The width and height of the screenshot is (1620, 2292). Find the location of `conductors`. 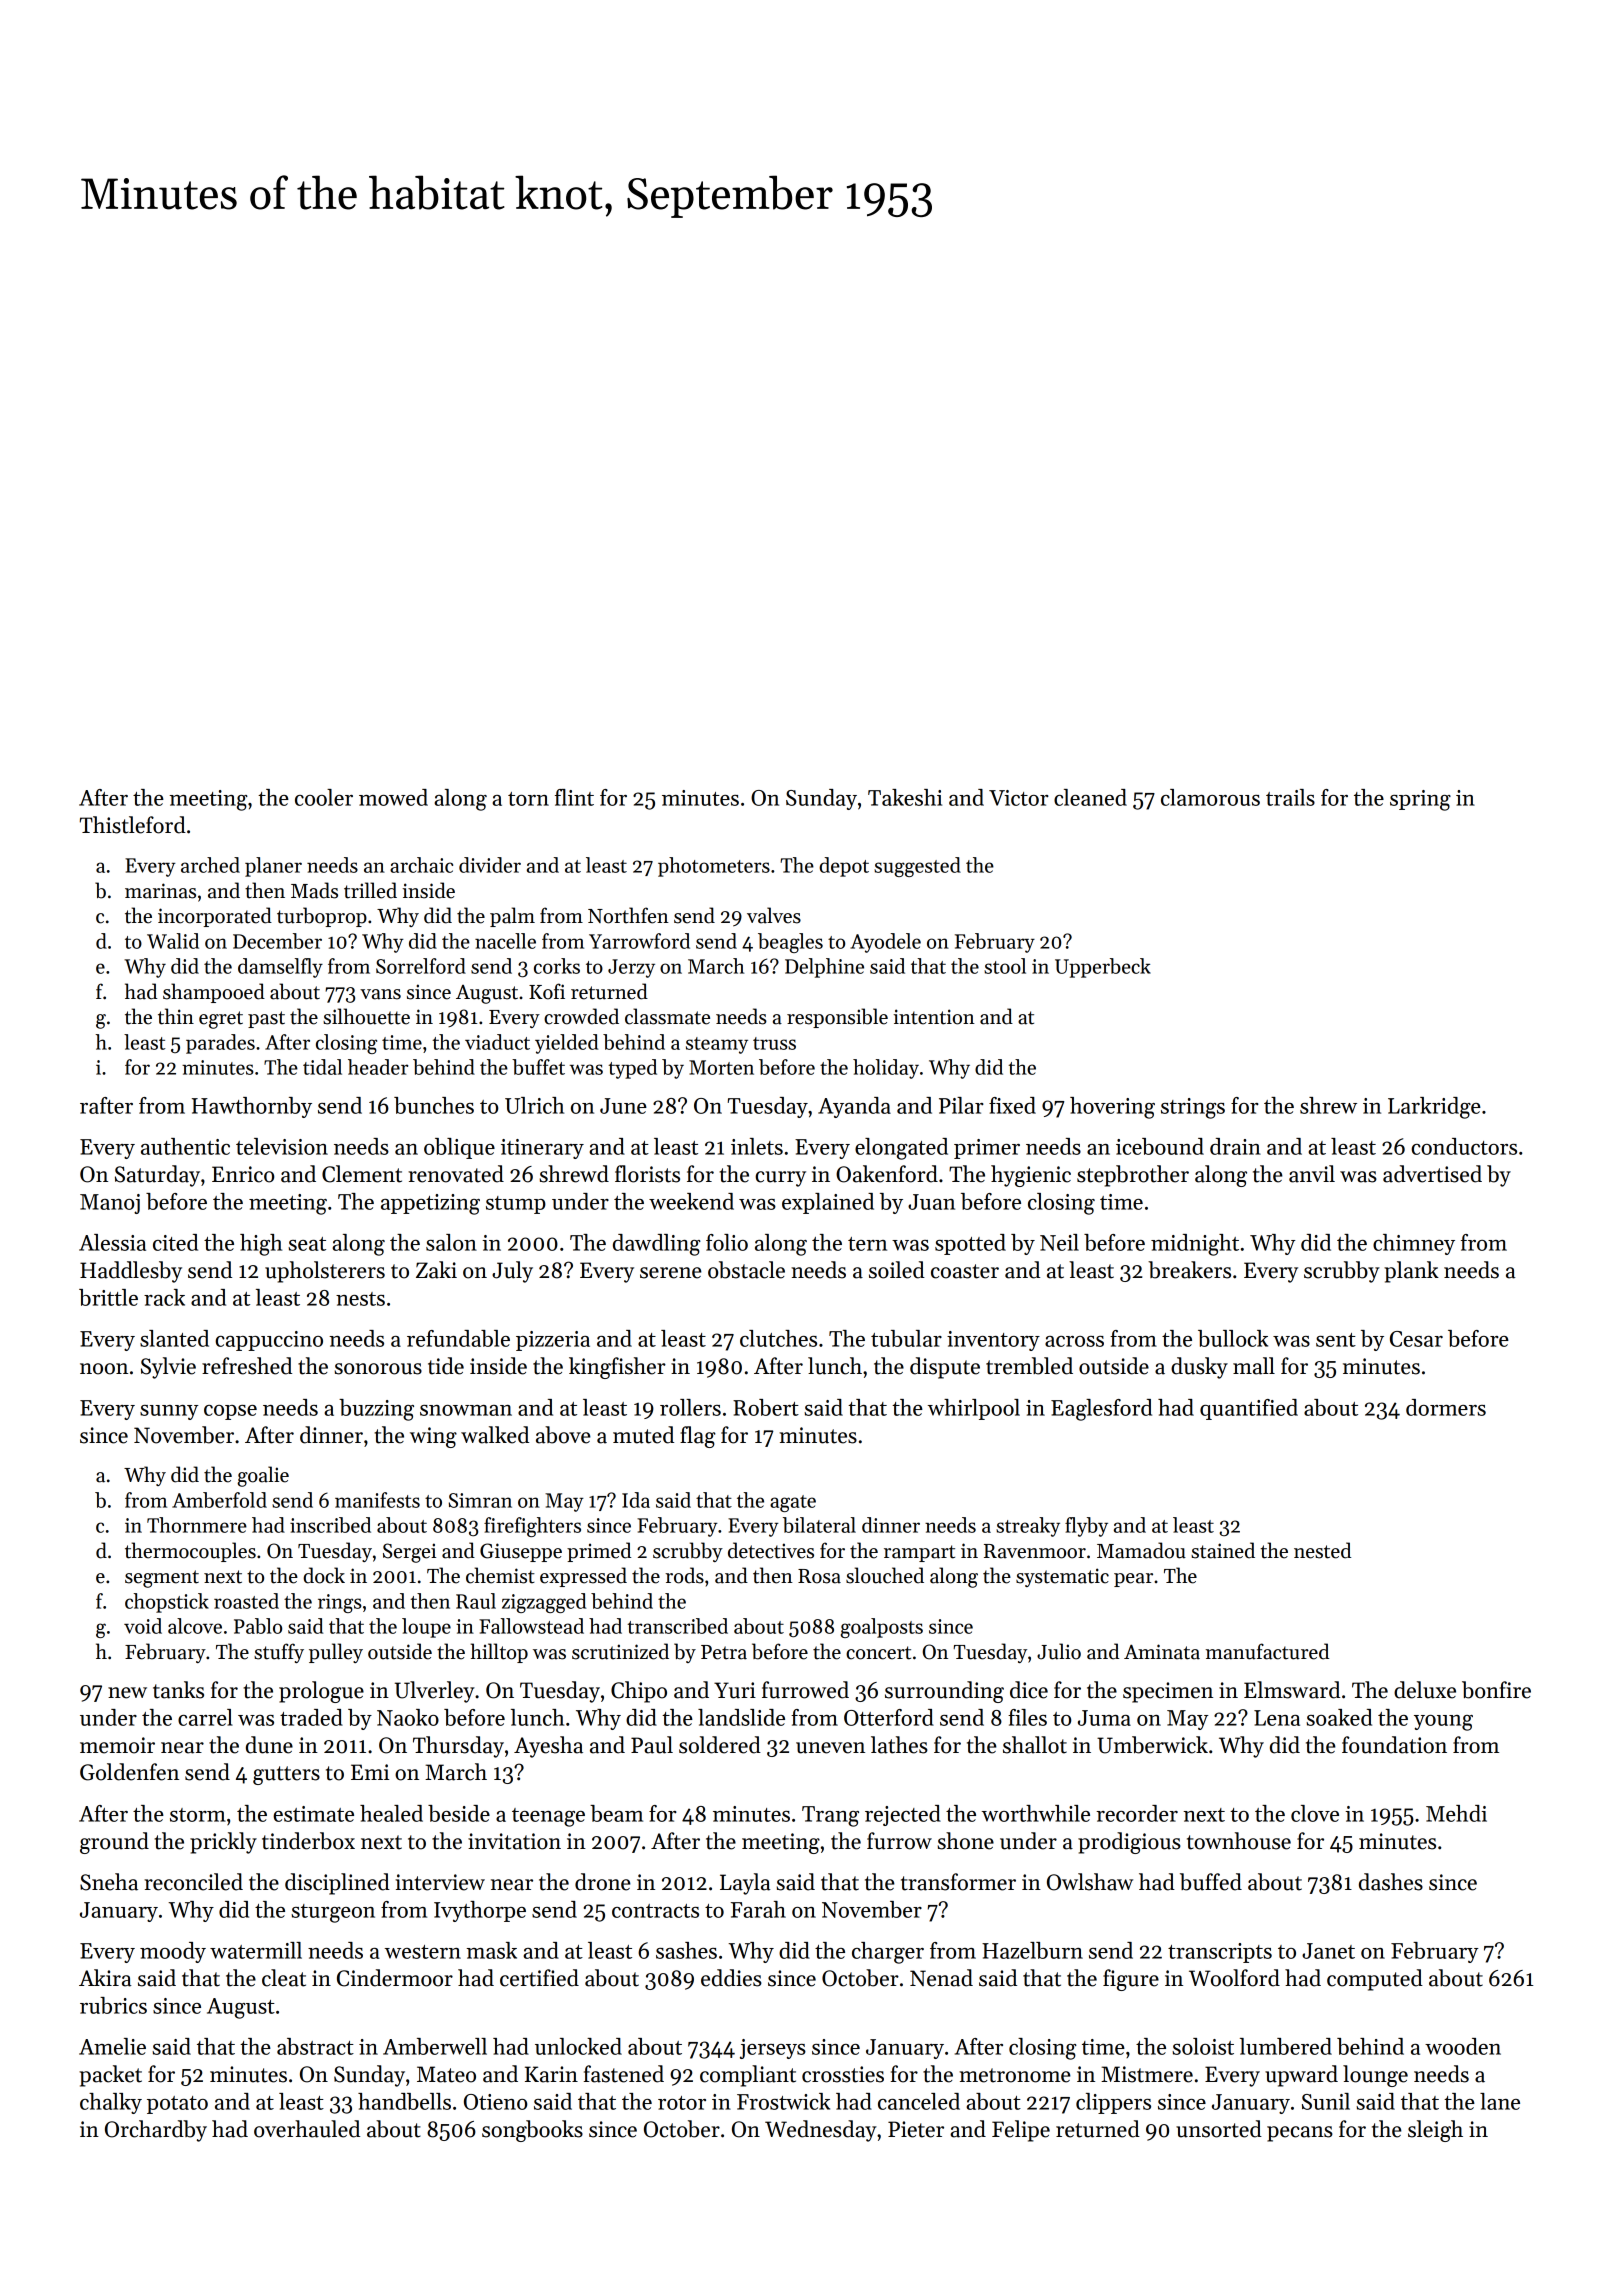

conductors is located at coordinates (1464, 1146).
